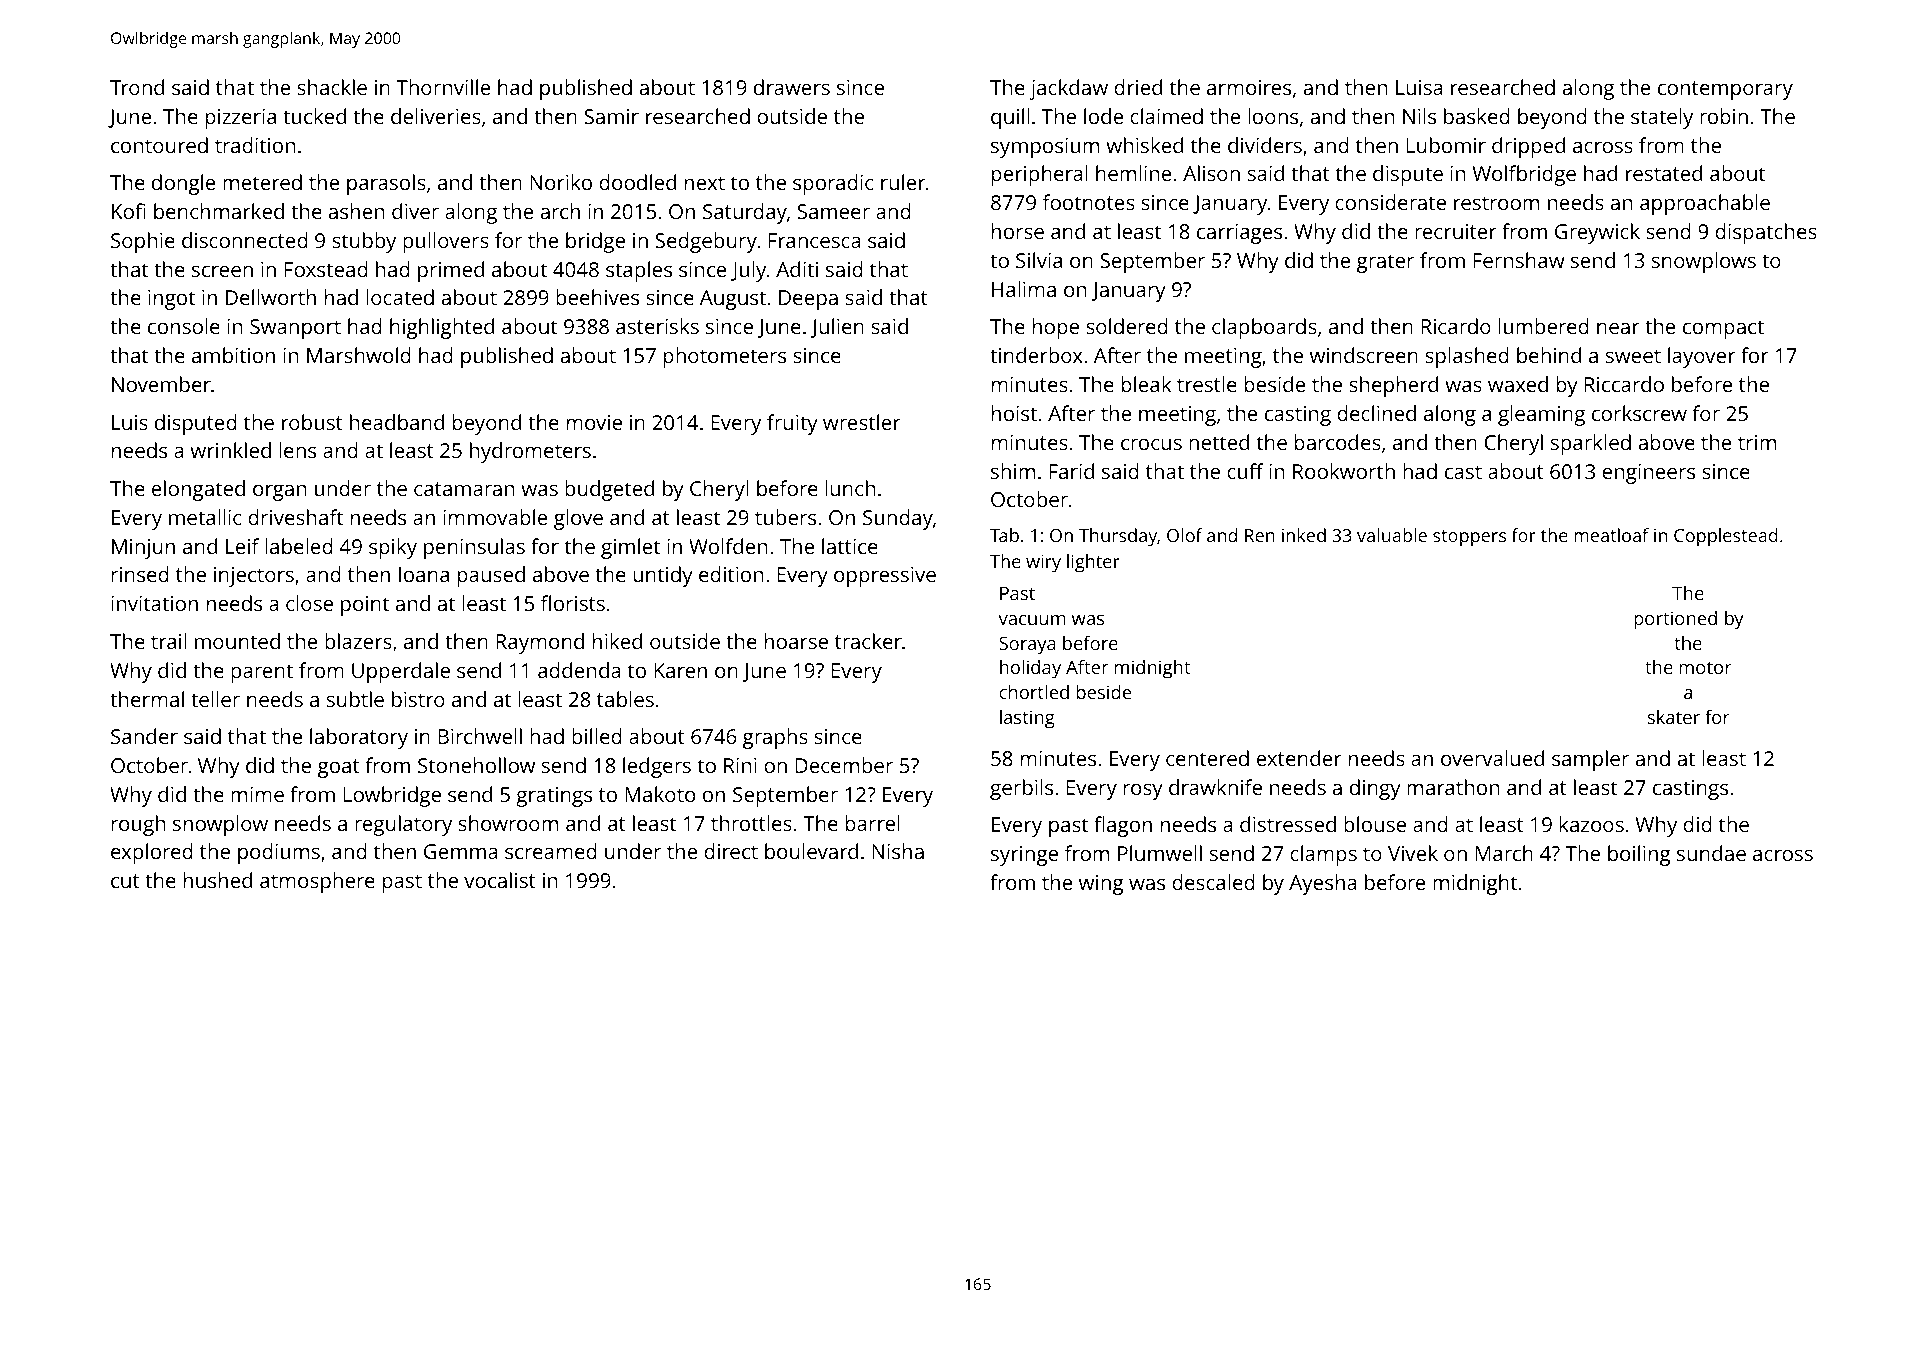 This screenshot has height=1363, width=1928. What do you see at coordinates (1393, 386) in the screenshot?
I see `shepherd` at bounding box center [1393, 386].
